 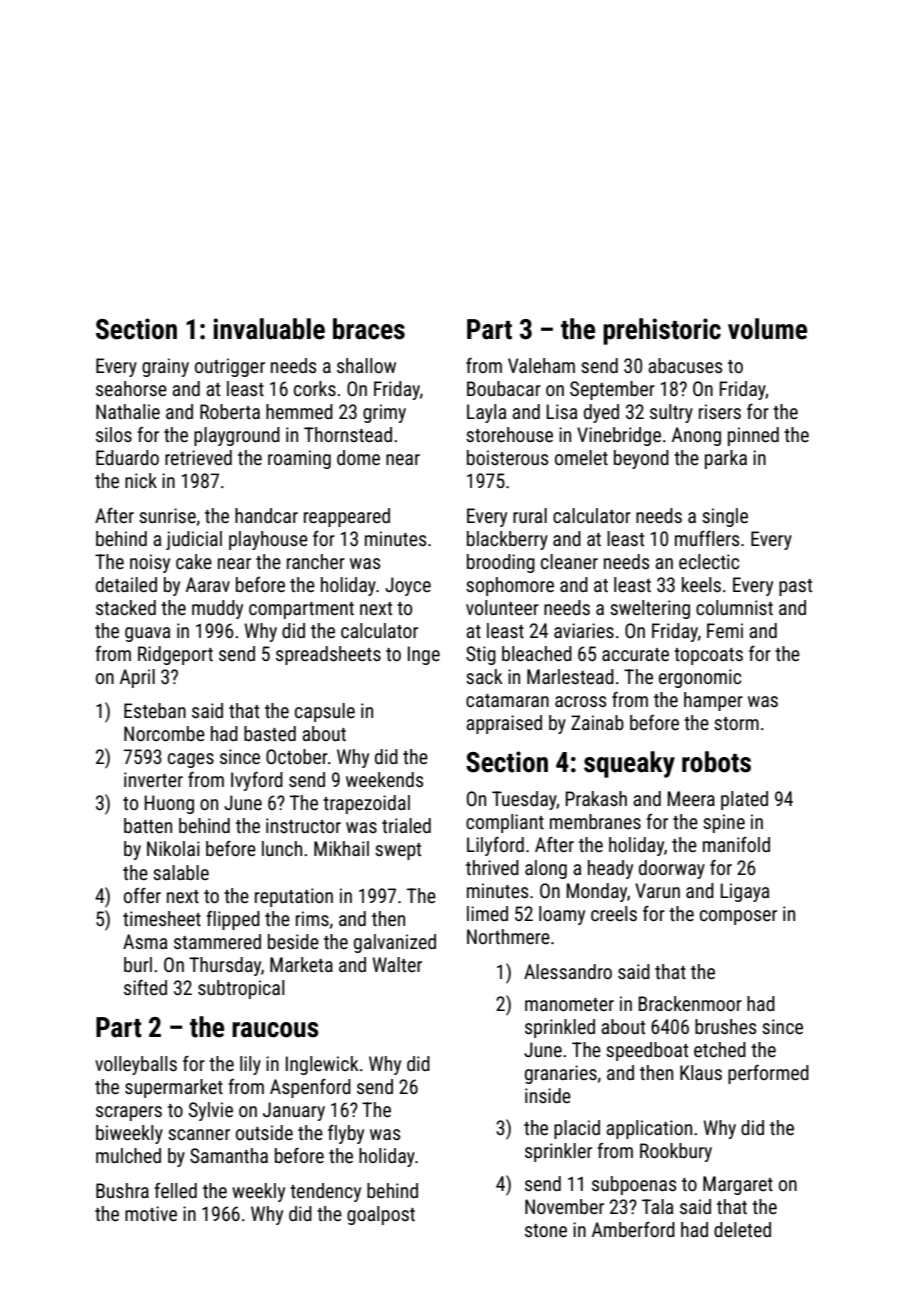 What do you see at coordinates (509, 434) in the screenshot?
I see `storehouse` at bounding box center [509, 434].
